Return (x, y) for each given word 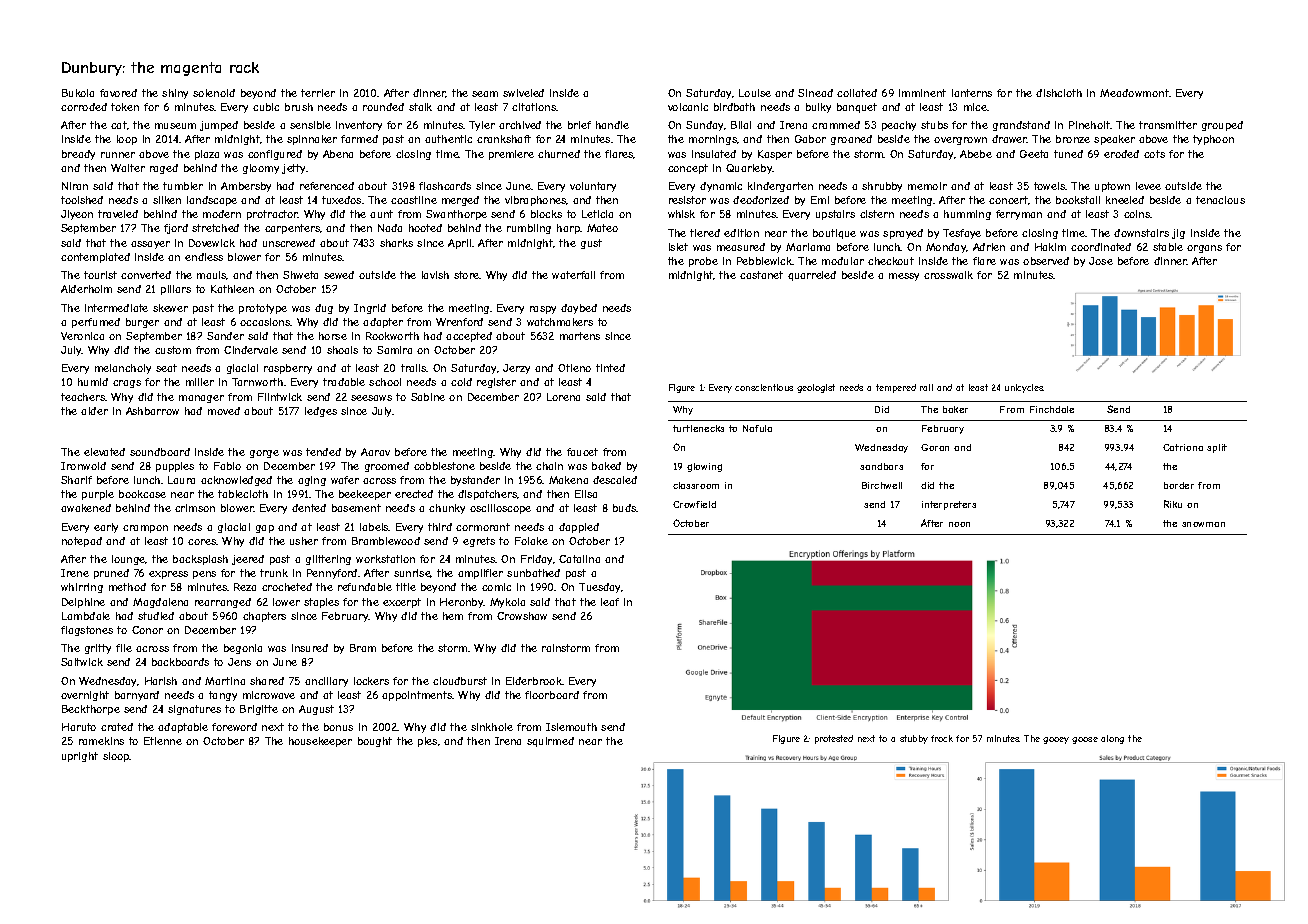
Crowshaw (522, 616)
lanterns (972, 93)
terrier (318, 93)
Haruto (79, 727)
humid (93, 382)
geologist (816, 388)
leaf (610, 602)
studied (156, 616)
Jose (1101, 261)
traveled (118, 214)
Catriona (1183, 447)
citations (534, 107)
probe (703, 262)
